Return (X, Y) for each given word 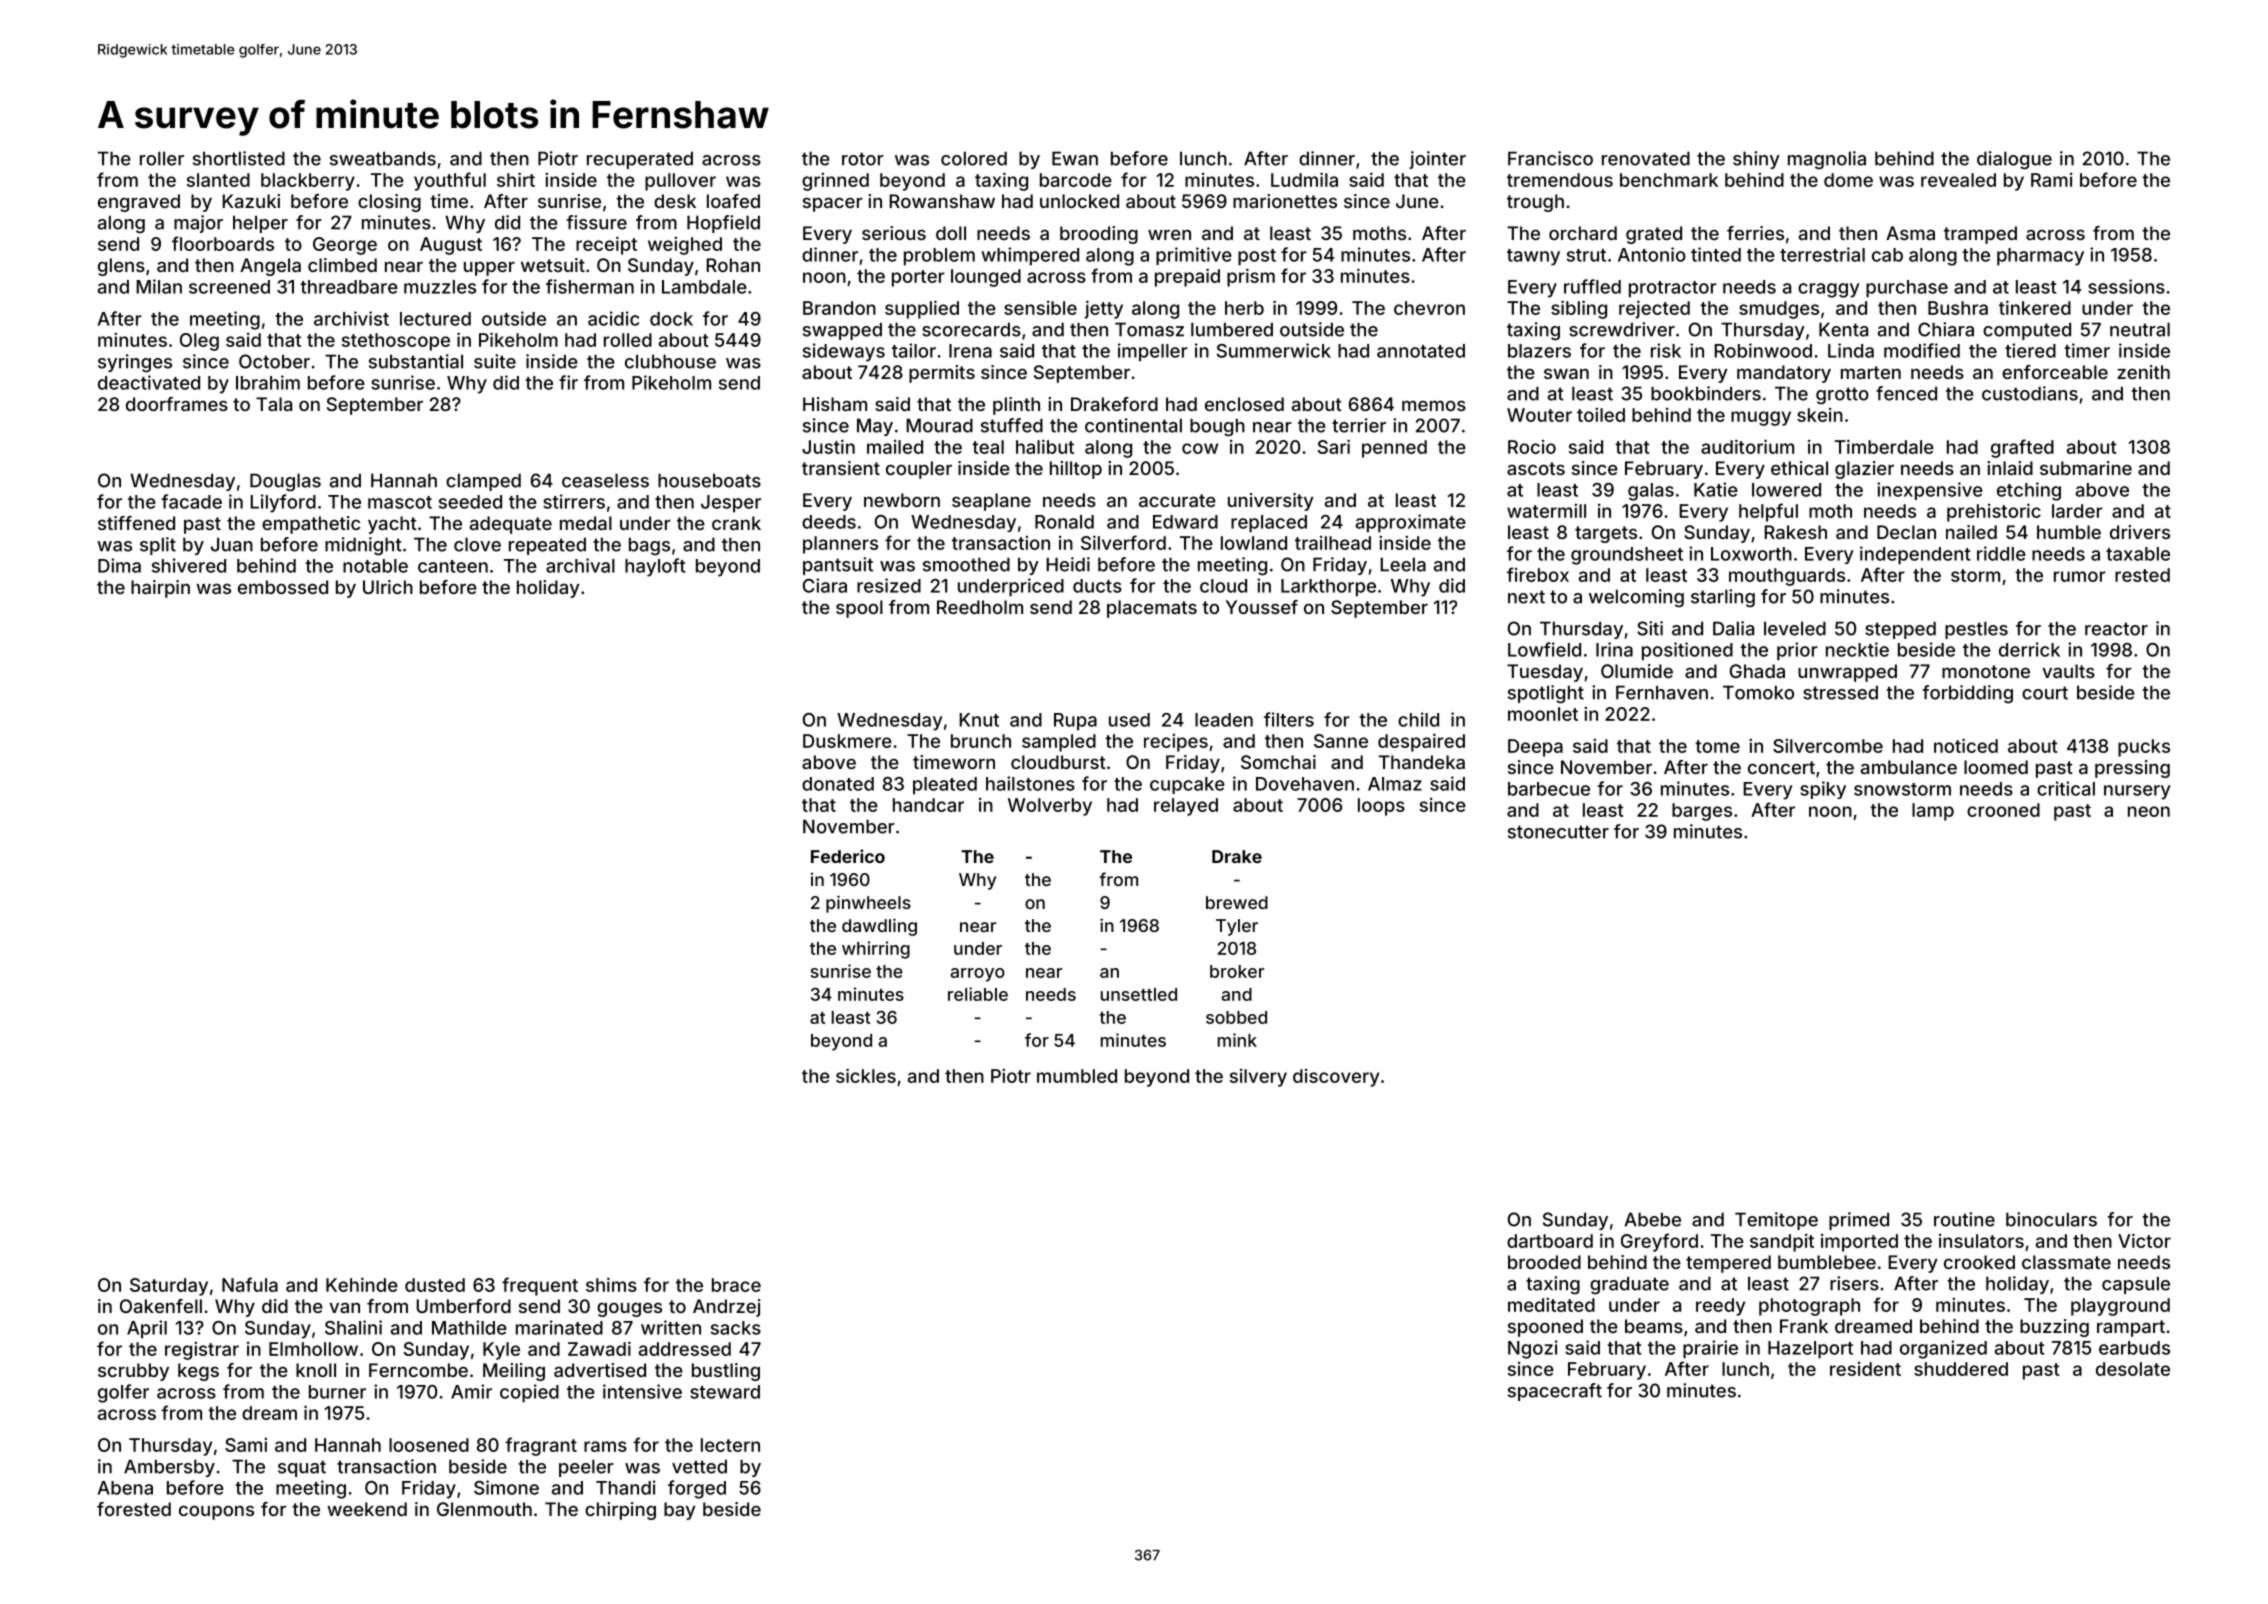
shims (611, 1284)
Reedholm (980, 607)
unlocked (1079, 201)
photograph (1809, 1307)
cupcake (1187, 785)
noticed (1966, 745)
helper (260, 224)
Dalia (1733, 628)
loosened (429, 1445)
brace (736, 1285)
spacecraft (1555, 1392)
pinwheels (868, 904)
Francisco (1550, 158)
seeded (470, 502)
